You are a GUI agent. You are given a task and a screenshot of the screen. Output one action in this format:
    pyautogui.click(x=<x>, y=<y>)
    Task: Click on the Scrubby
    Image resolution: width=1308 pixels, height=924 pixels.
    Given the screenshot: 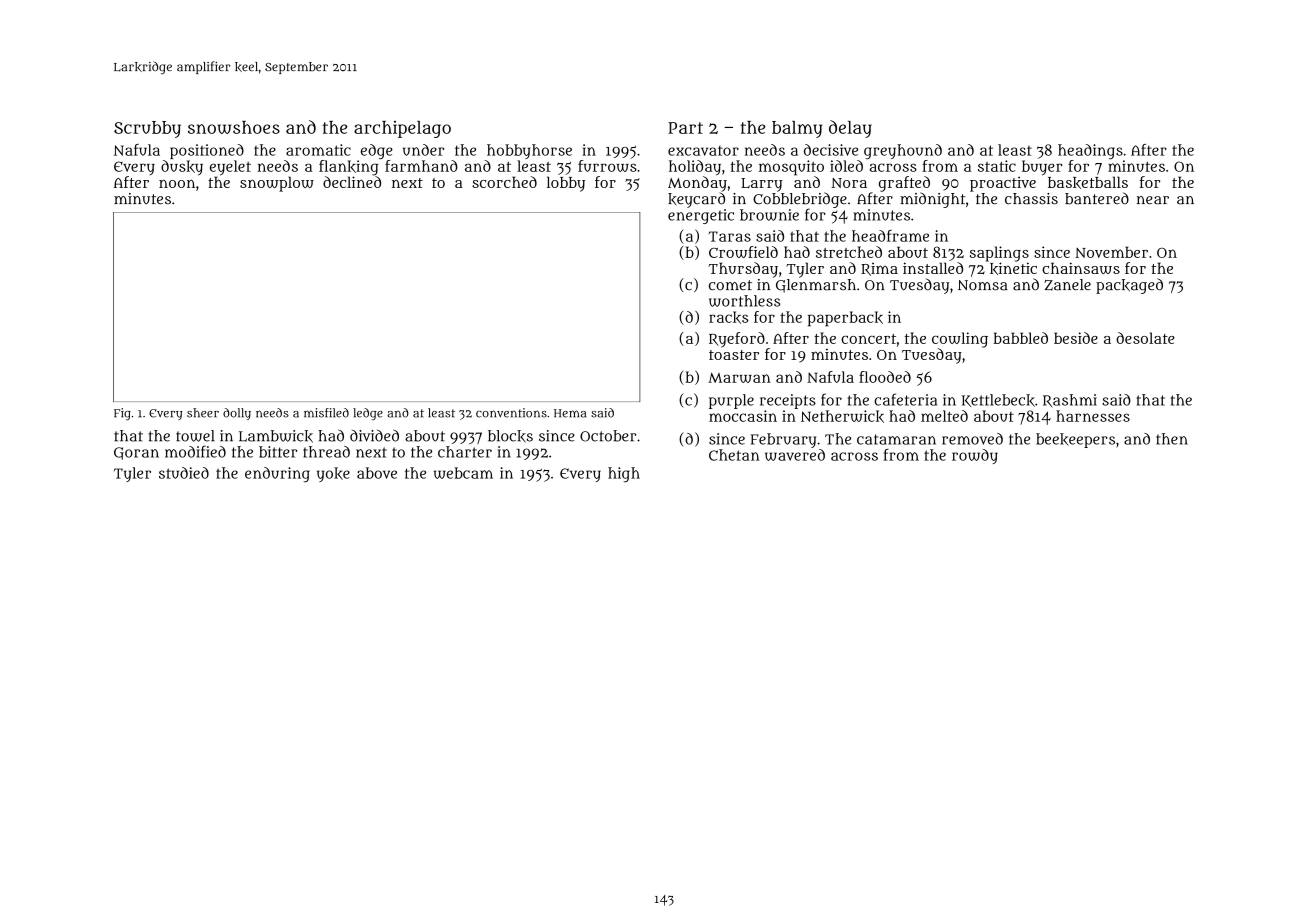 What is the action you would take?
    pyautogui.click(x=147, y=129)
